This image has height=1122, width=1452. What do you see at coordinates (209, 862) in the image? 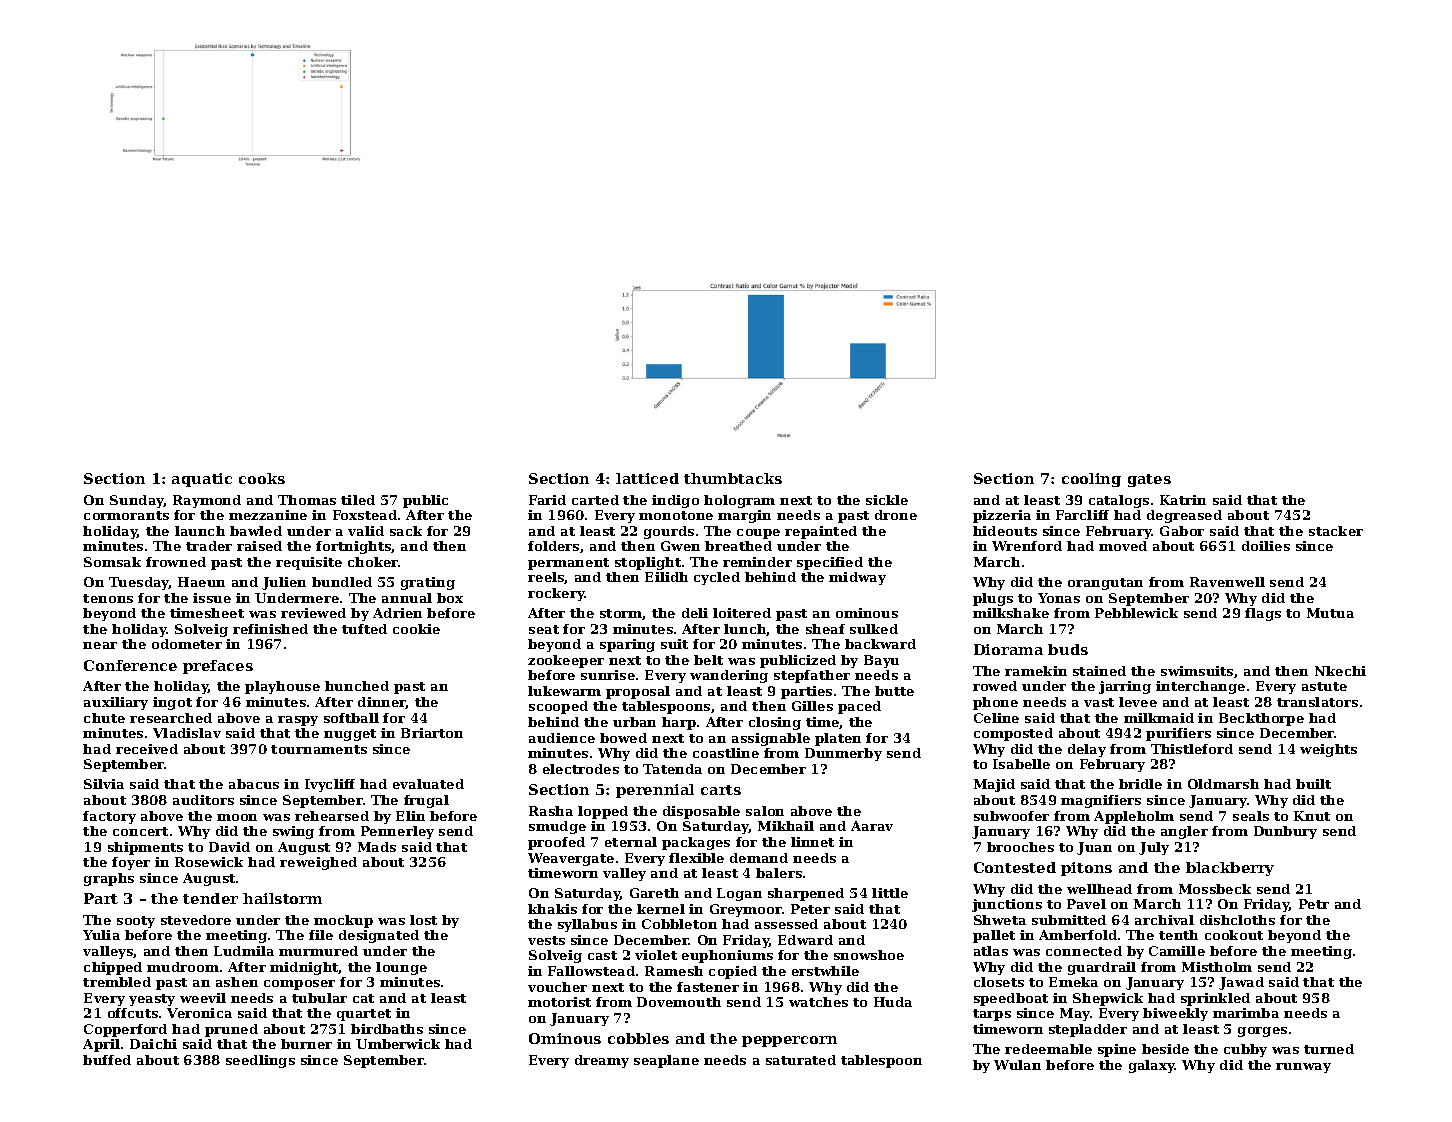
I see `Rosewick` at bounding box center [209, 862].
